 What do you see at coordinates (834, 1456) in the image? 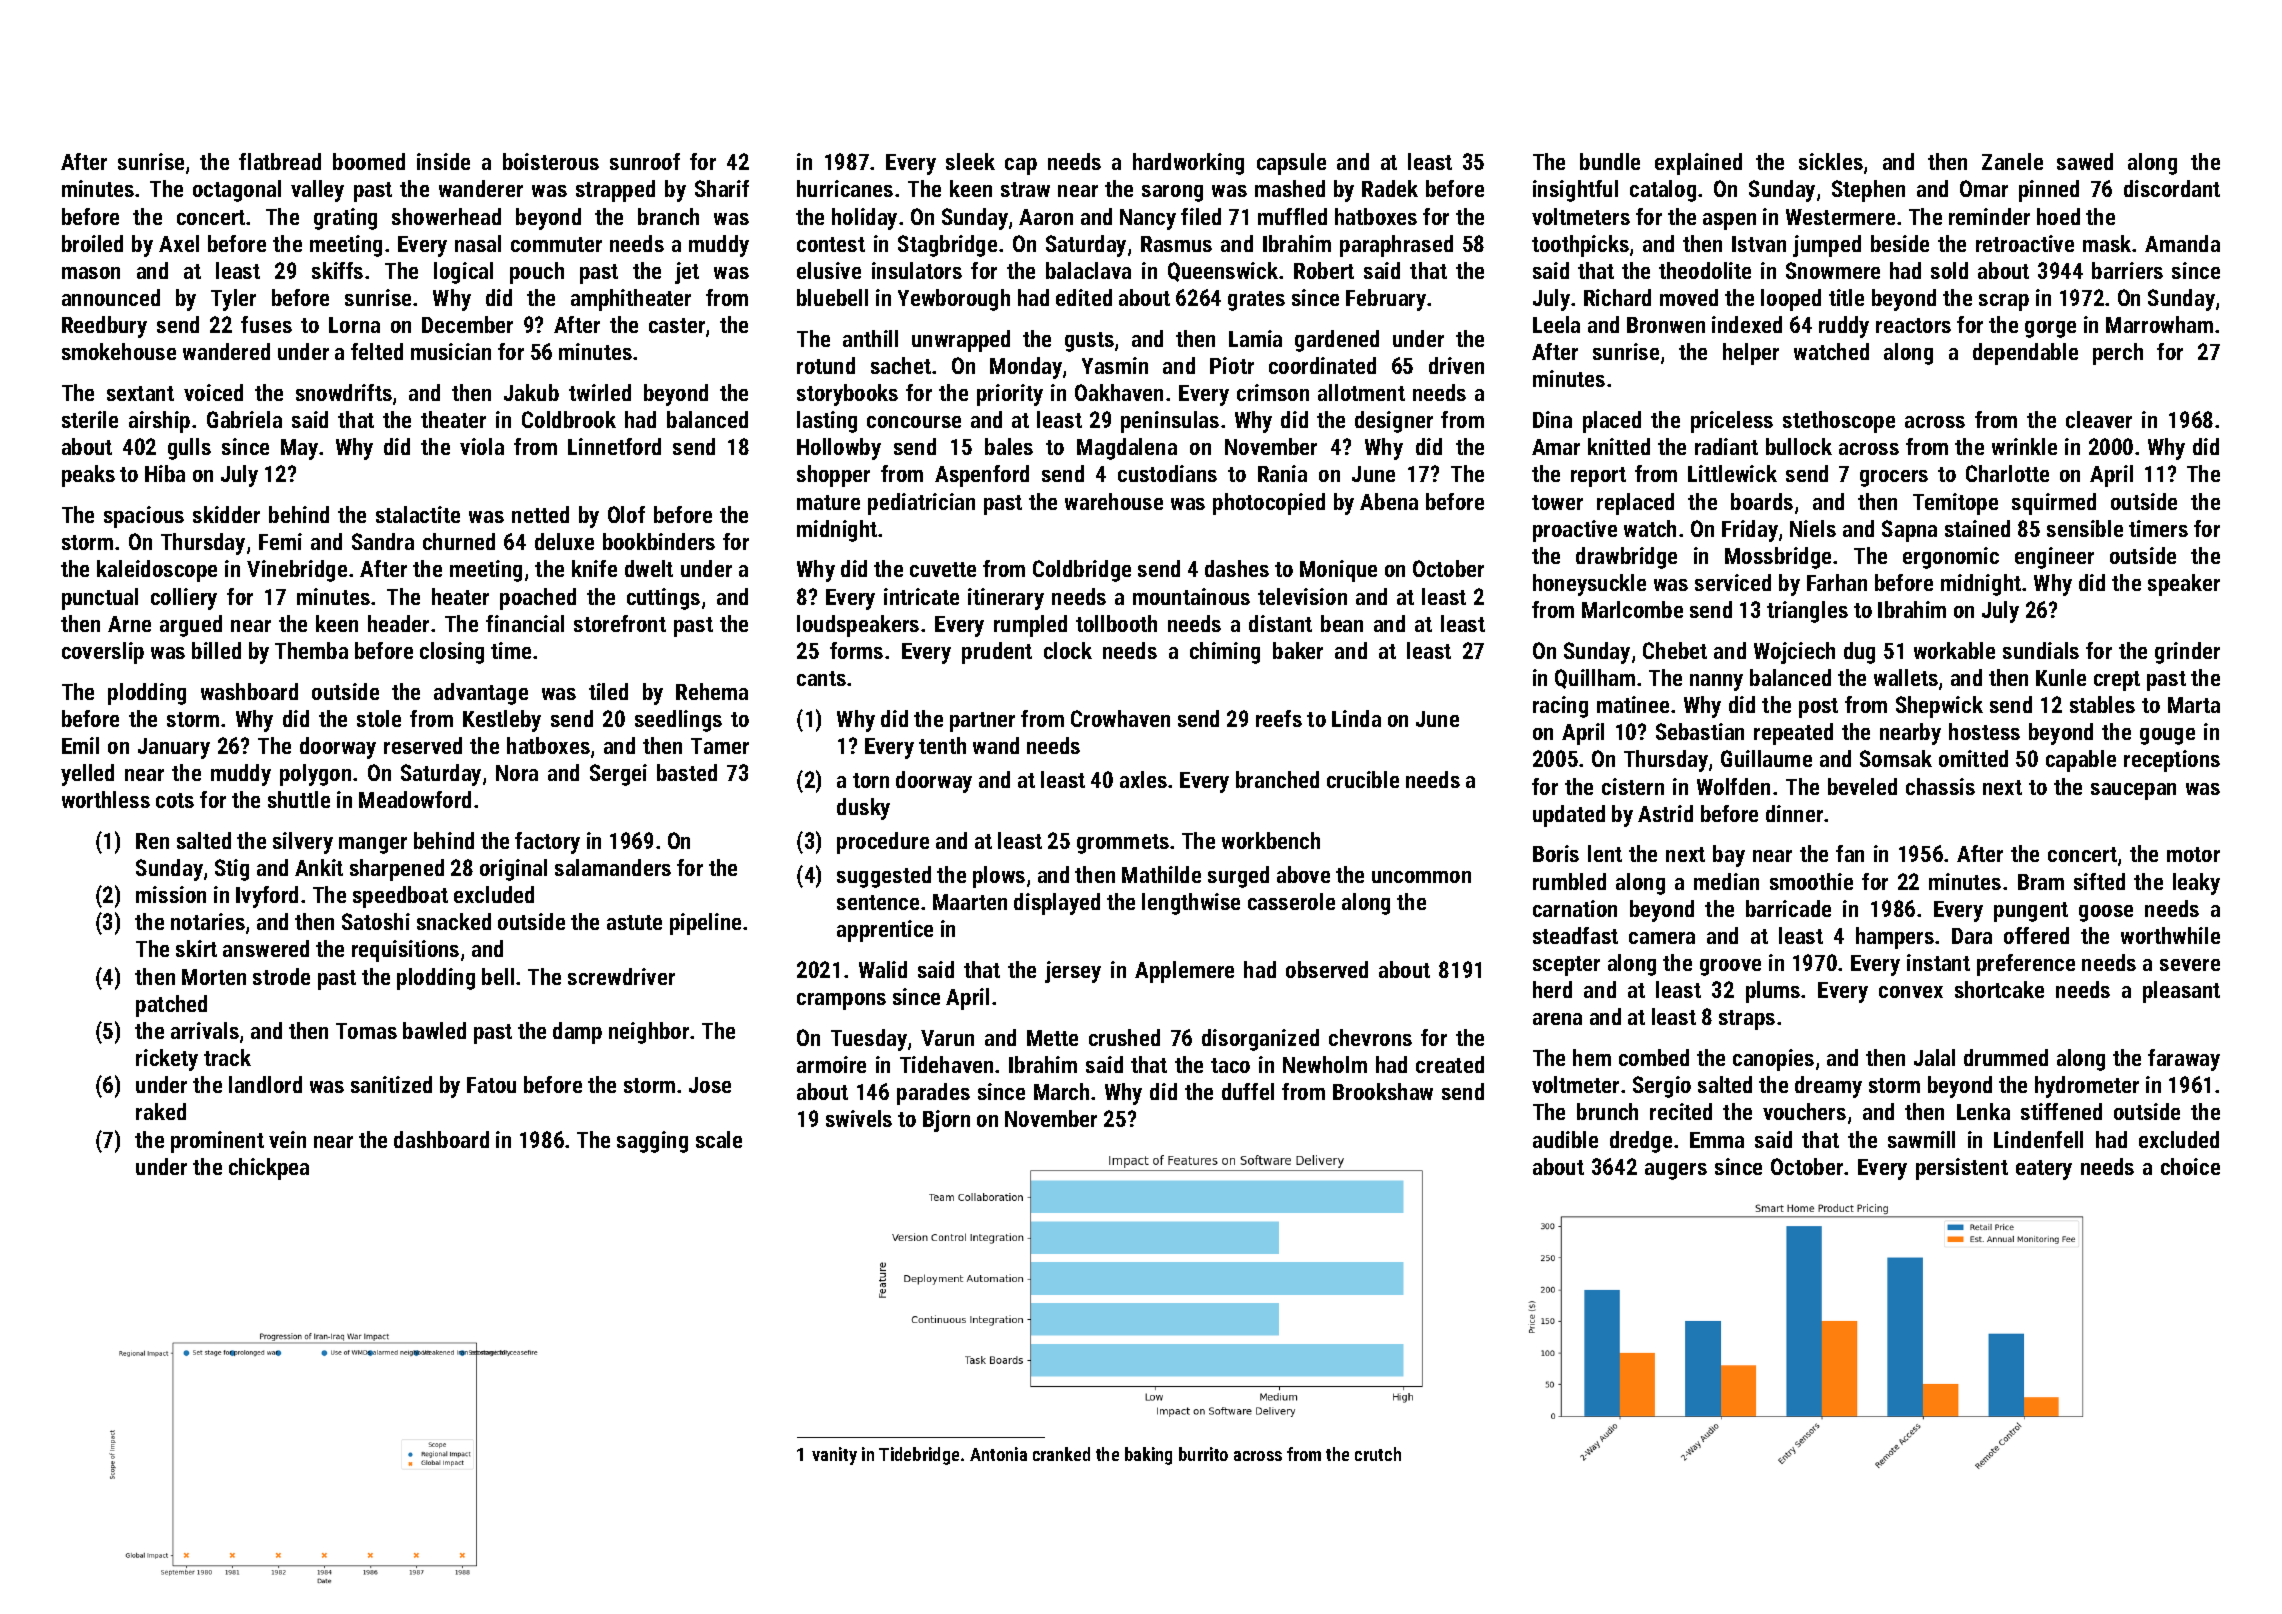
I see `vanity` at bounding box center [834, 1456].
